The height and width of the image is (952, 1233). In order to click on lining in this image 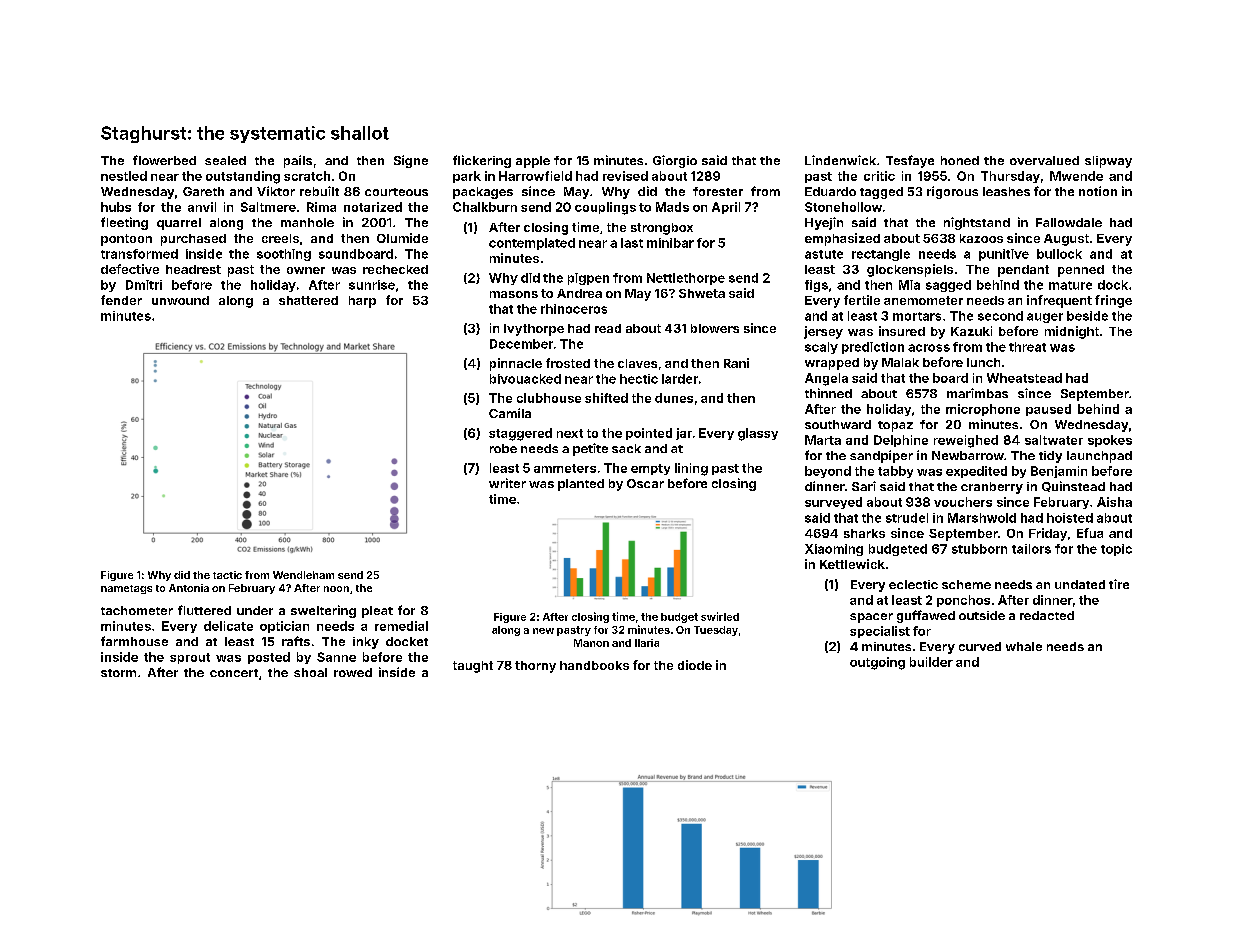, I will do `click(691, 469)`.
